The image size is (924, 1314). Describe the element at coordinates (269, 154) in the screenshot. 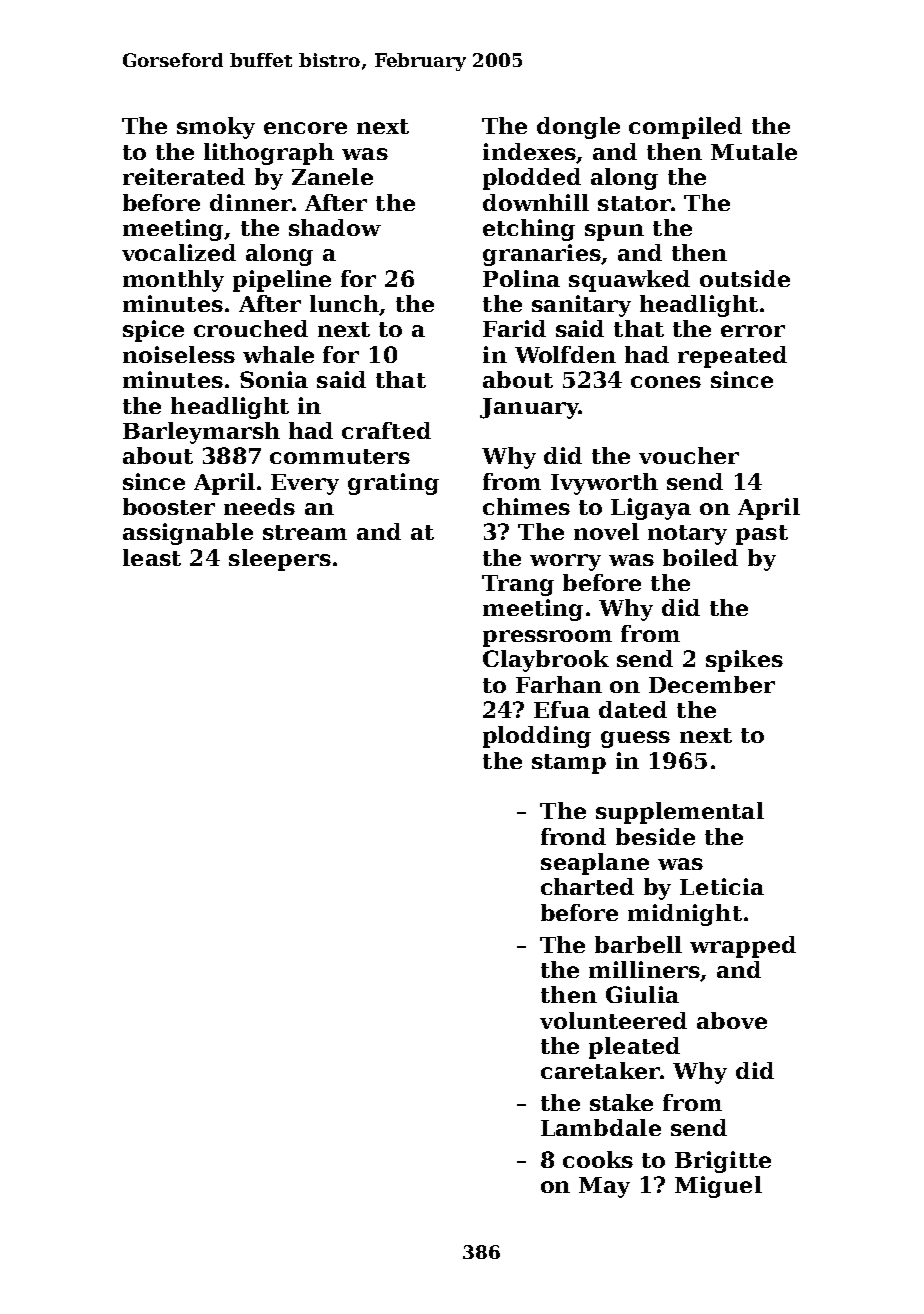

I see `lithograph` at that location.
